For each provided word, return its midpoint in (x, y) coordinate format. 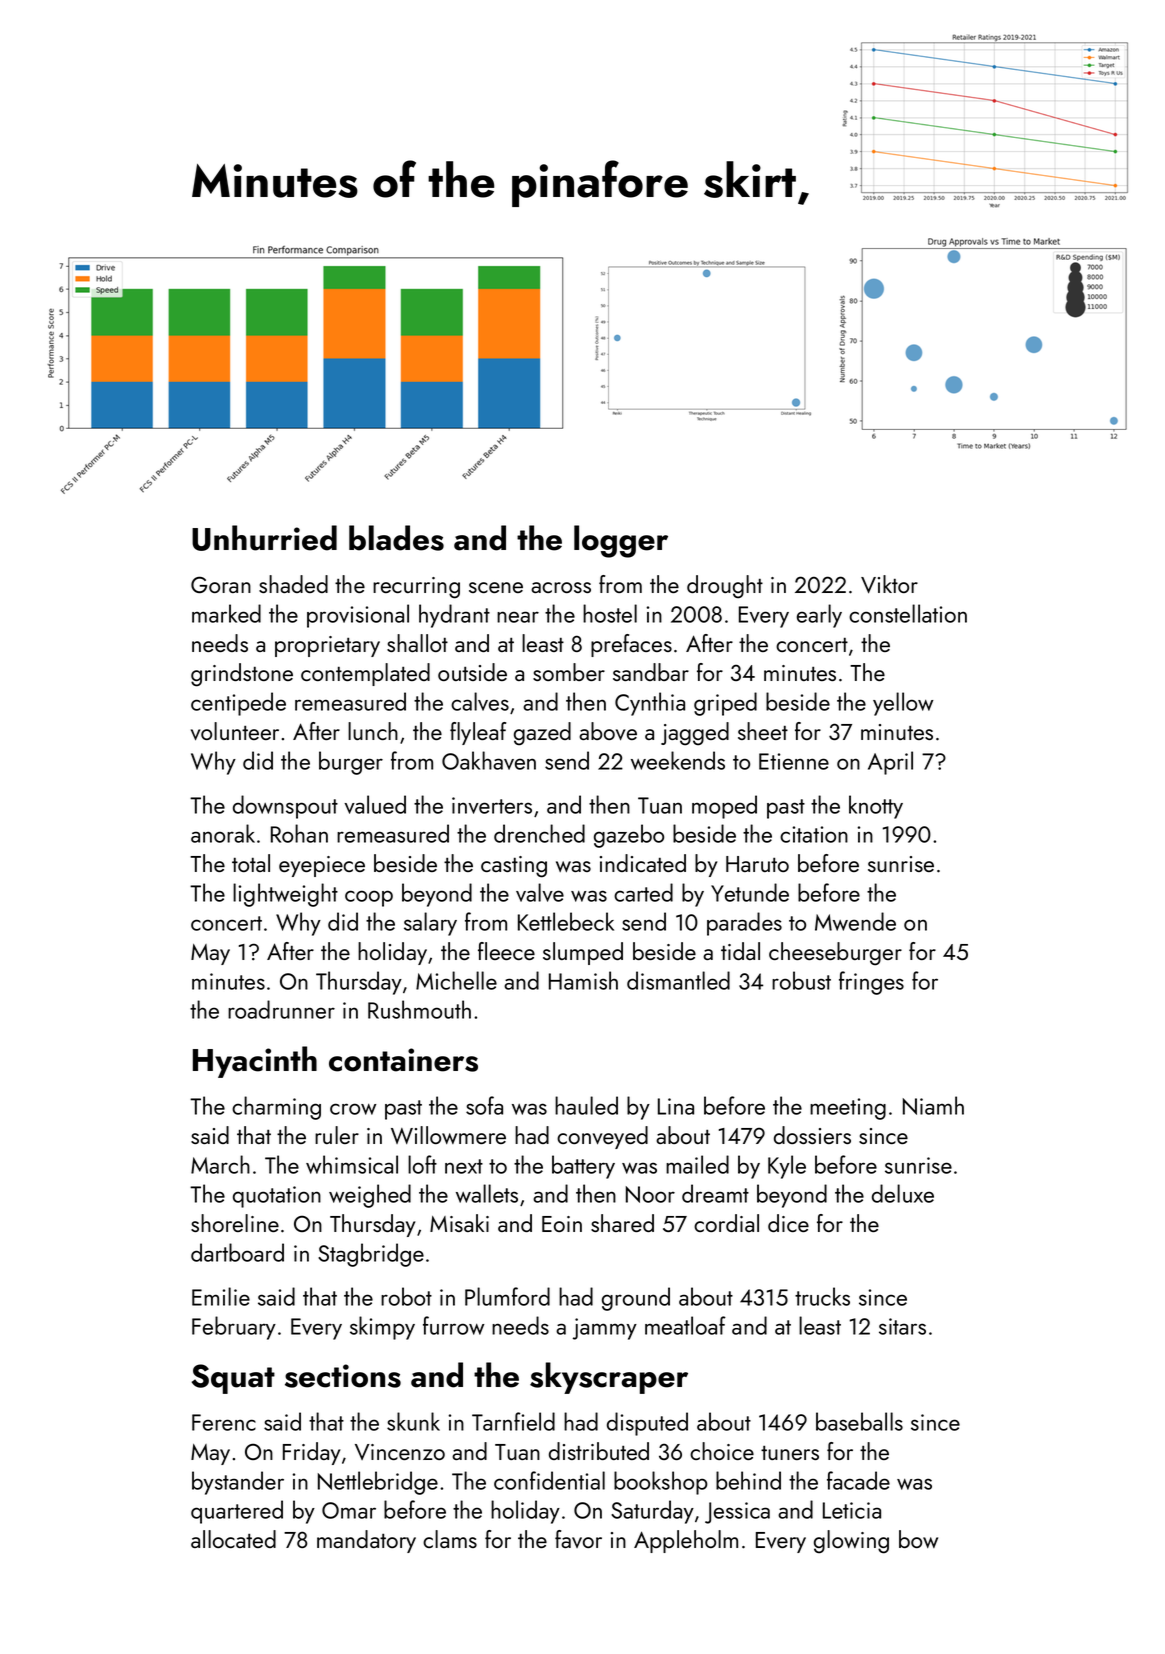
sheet (763, 731)
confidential (549, 1480)
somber (569, 672)
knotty (876, 807)
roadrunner (281, 1009)
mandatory (366, 1541)
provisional (358, 616)
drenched (539, 833)
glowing (851, 1542)
